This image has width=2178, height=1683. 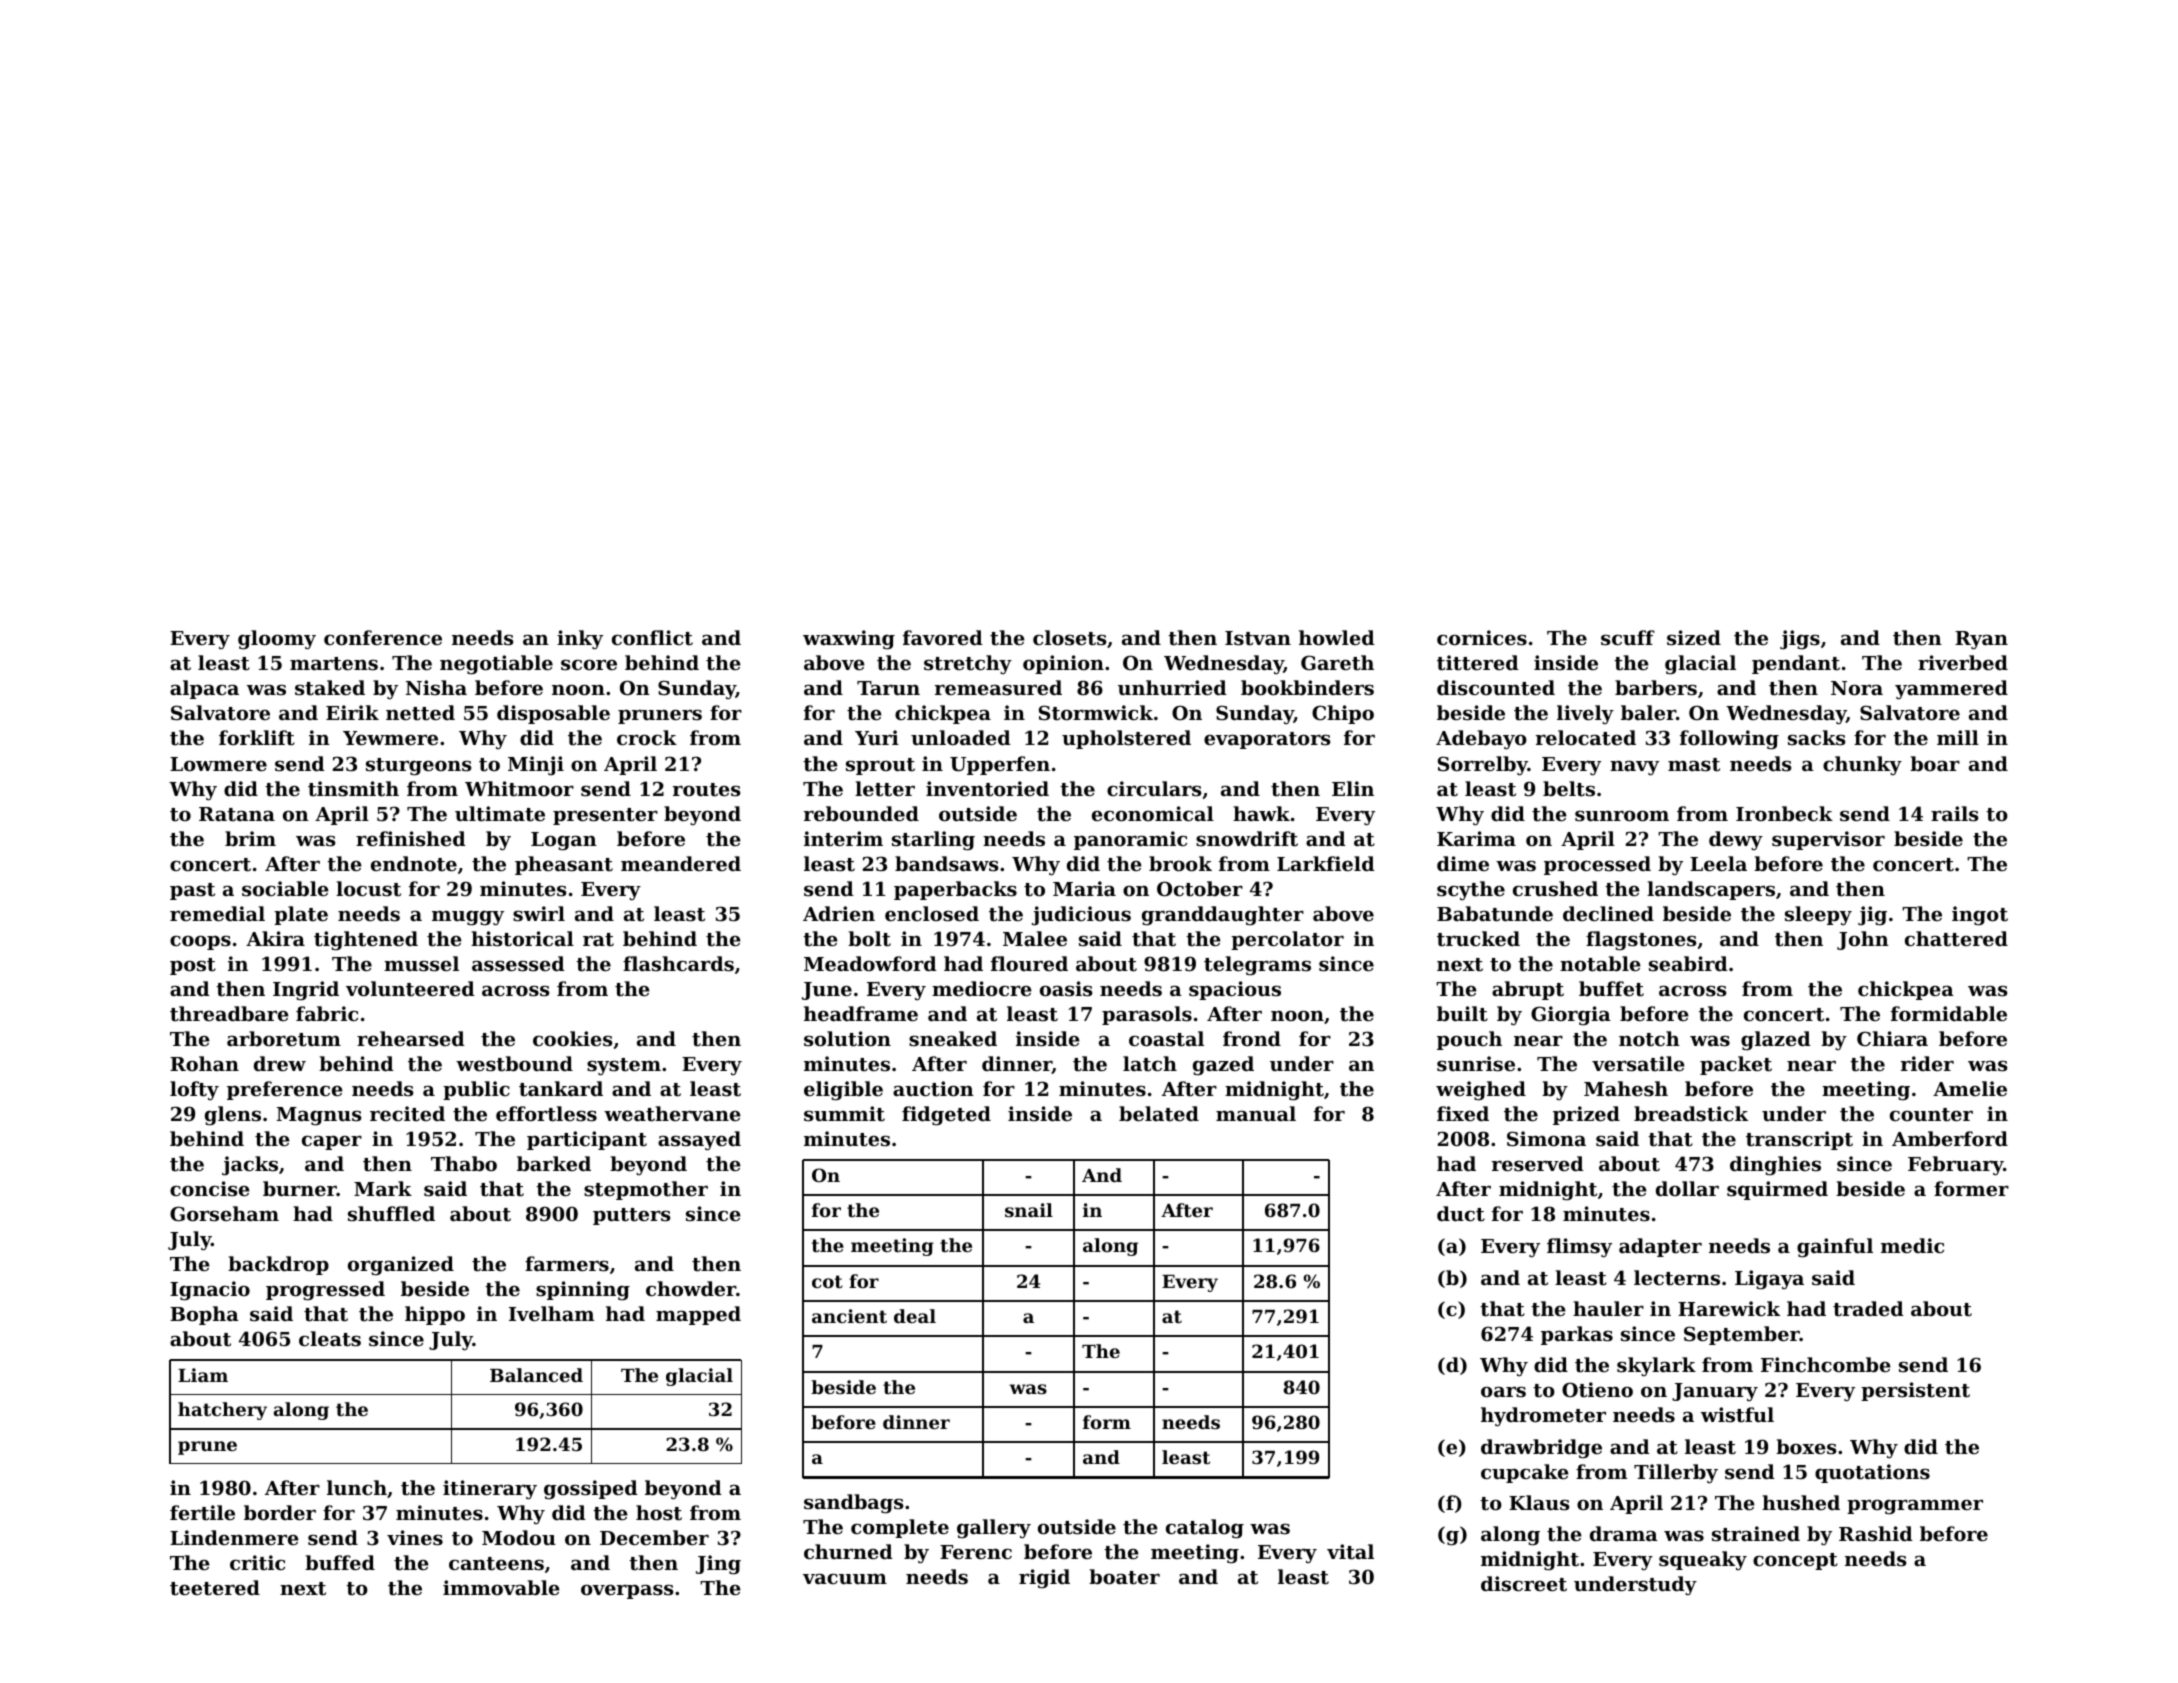 What do you see at coordinates (955, 890) in the image?
I see `paperbacks` at bounding box center [955, 890].
